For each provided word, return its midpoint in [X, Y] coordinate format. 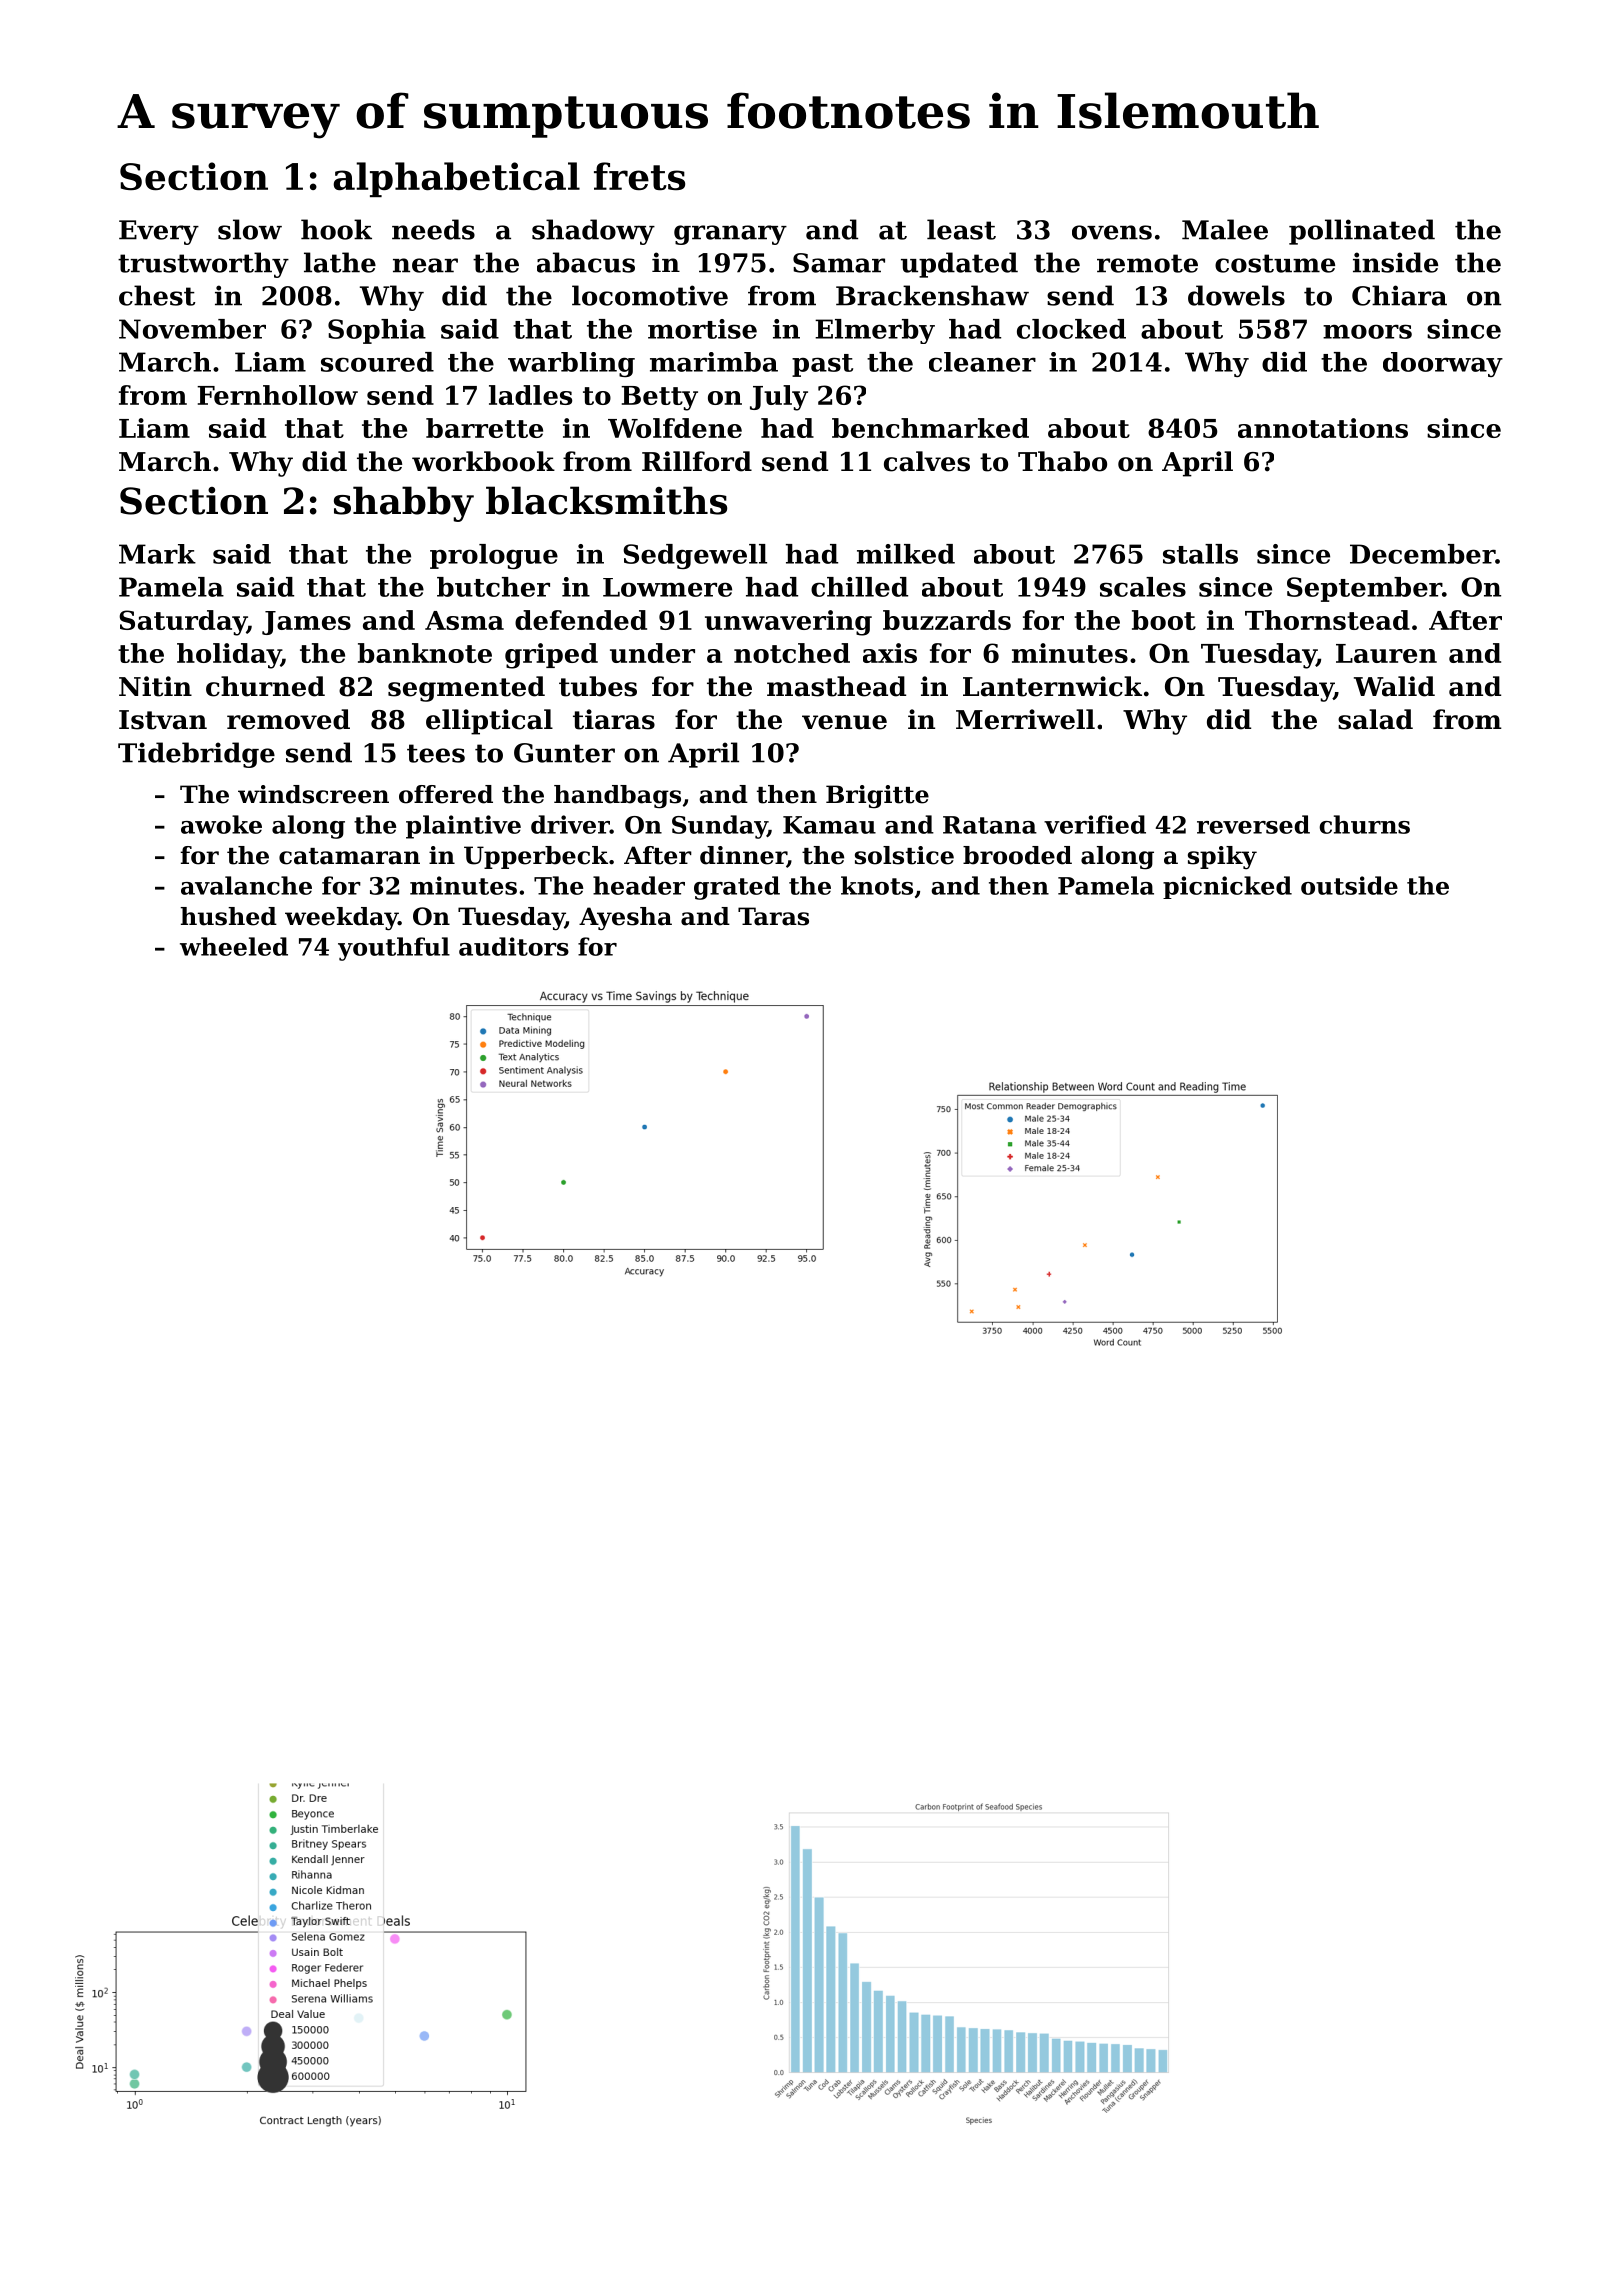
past [822, 365]
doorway [1443, 364]
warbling [571, 364]
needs [433, 229]
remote [1147, 263]
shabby [404, 504]
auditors [514, 946]
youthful [394, 949]
